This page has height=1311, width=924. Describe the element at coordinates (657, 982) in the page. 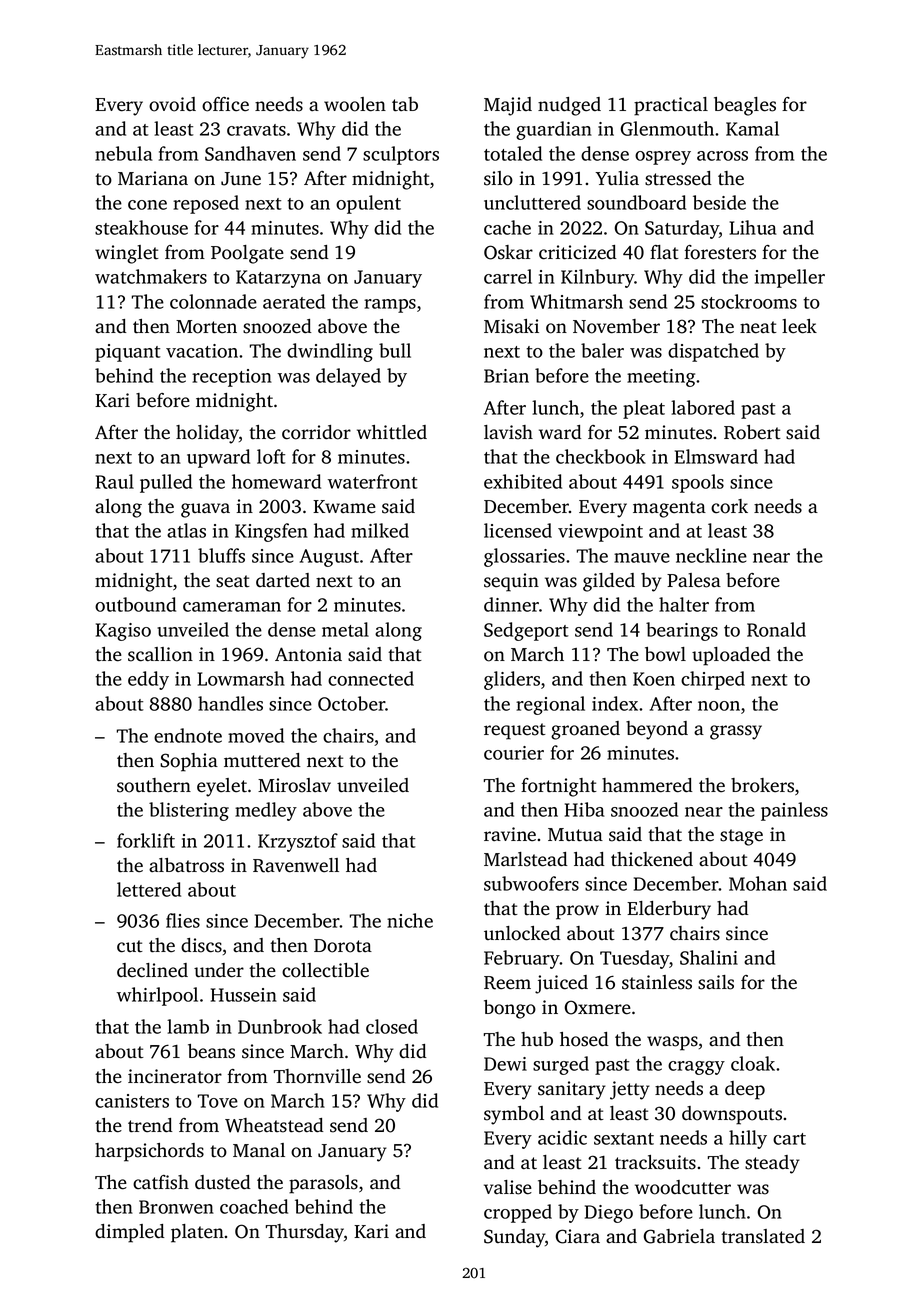

I see `stainless` at that location.
